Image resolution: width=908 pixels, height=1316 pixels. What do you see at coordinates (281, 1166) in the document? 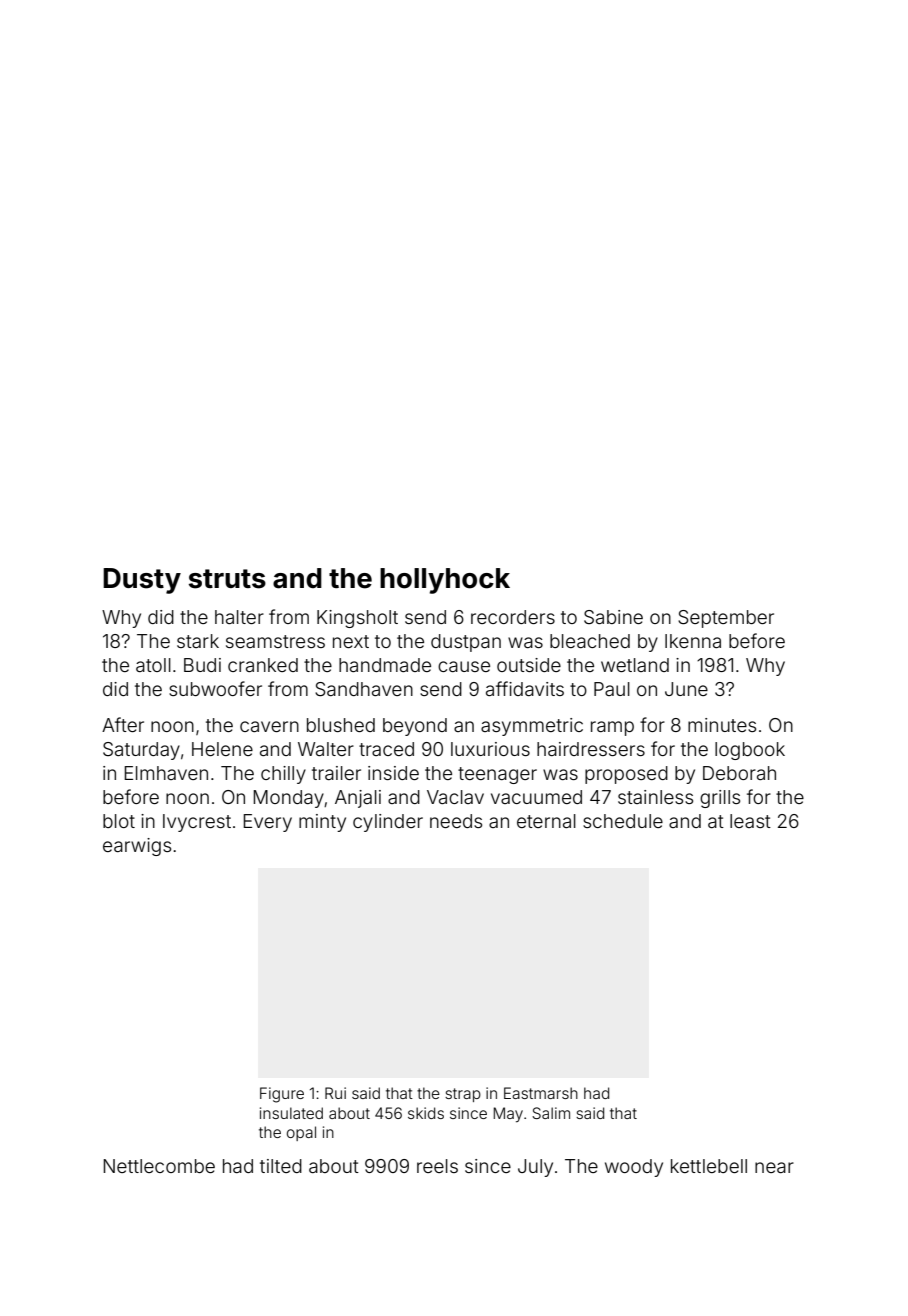
I see `tilted` at bounding box center [281, 1166].
